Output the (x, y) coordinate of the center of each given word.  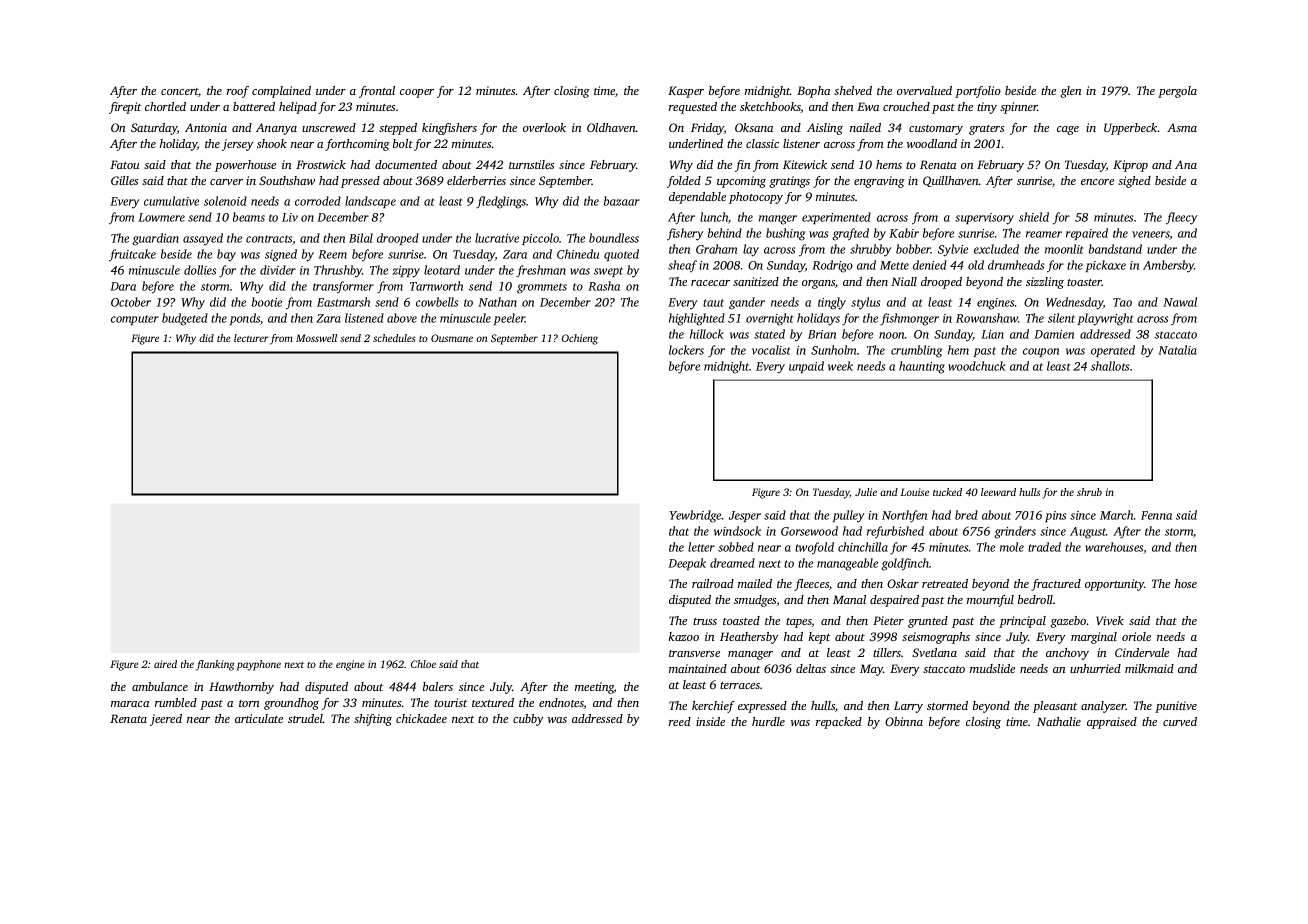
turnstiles (531, 164)
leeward (998, 492)
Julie (866, 492)
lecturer (251, 338)
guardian (155, 239)
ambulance (160, 686)
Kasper (686, 92)
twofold (814, 548)
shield (1034, 217)
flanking (215, 665)
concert (180, 92)
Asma (1182, 127)
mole (1012, 547)
